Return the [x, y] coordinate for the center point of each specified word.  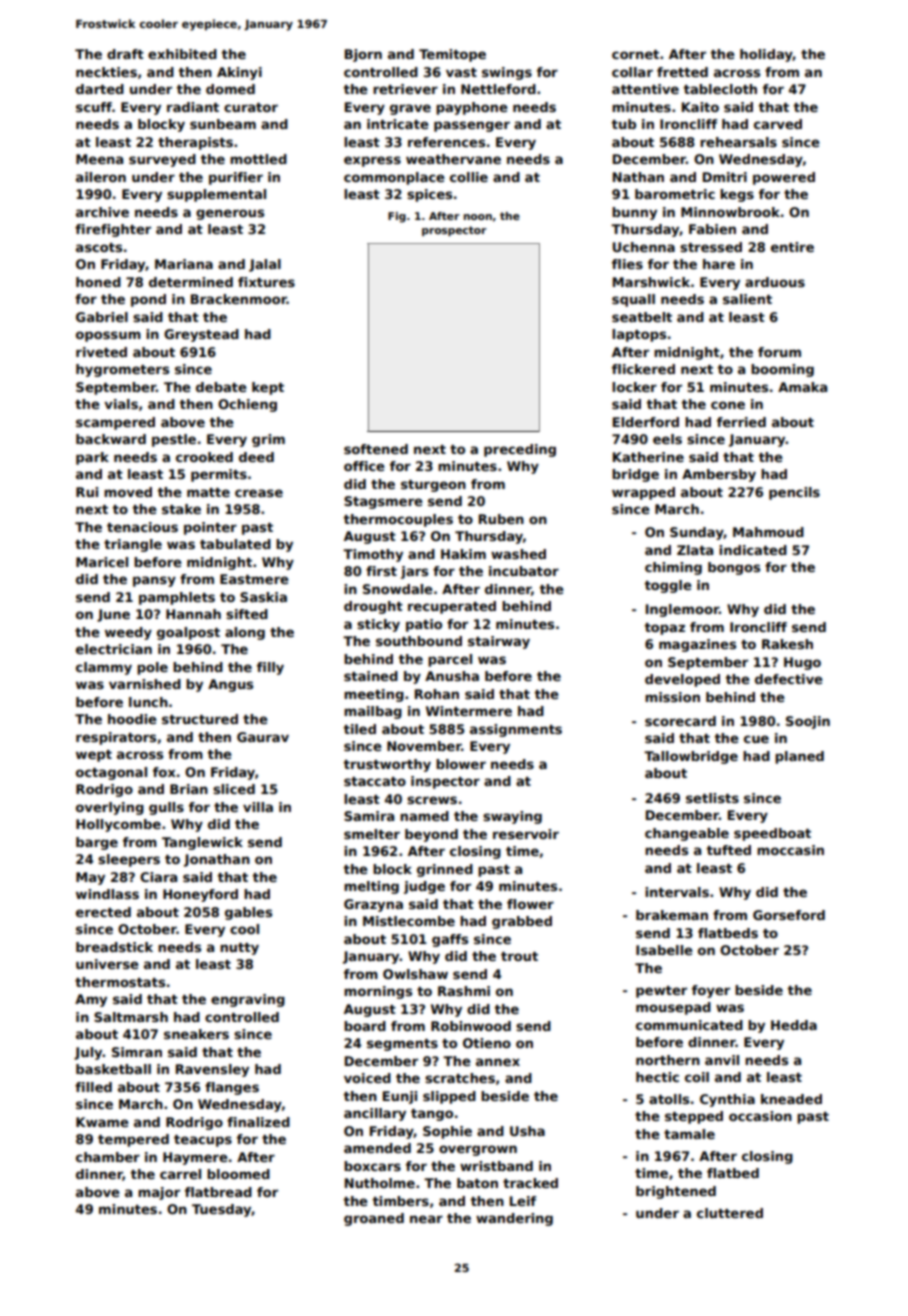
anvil [722, 1060]
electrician [114, 649]
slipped [449, 1097]
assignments [516, 730]
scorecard [680, 721]
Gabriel [102, 317]
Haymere [195, 1158]
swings [507, 73]
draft [125, 54]
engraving [248, 1000]
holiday [766, 55]
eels [667, 439]
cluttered [730, 1213]
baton [477, 1183]
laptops [639, 335]
